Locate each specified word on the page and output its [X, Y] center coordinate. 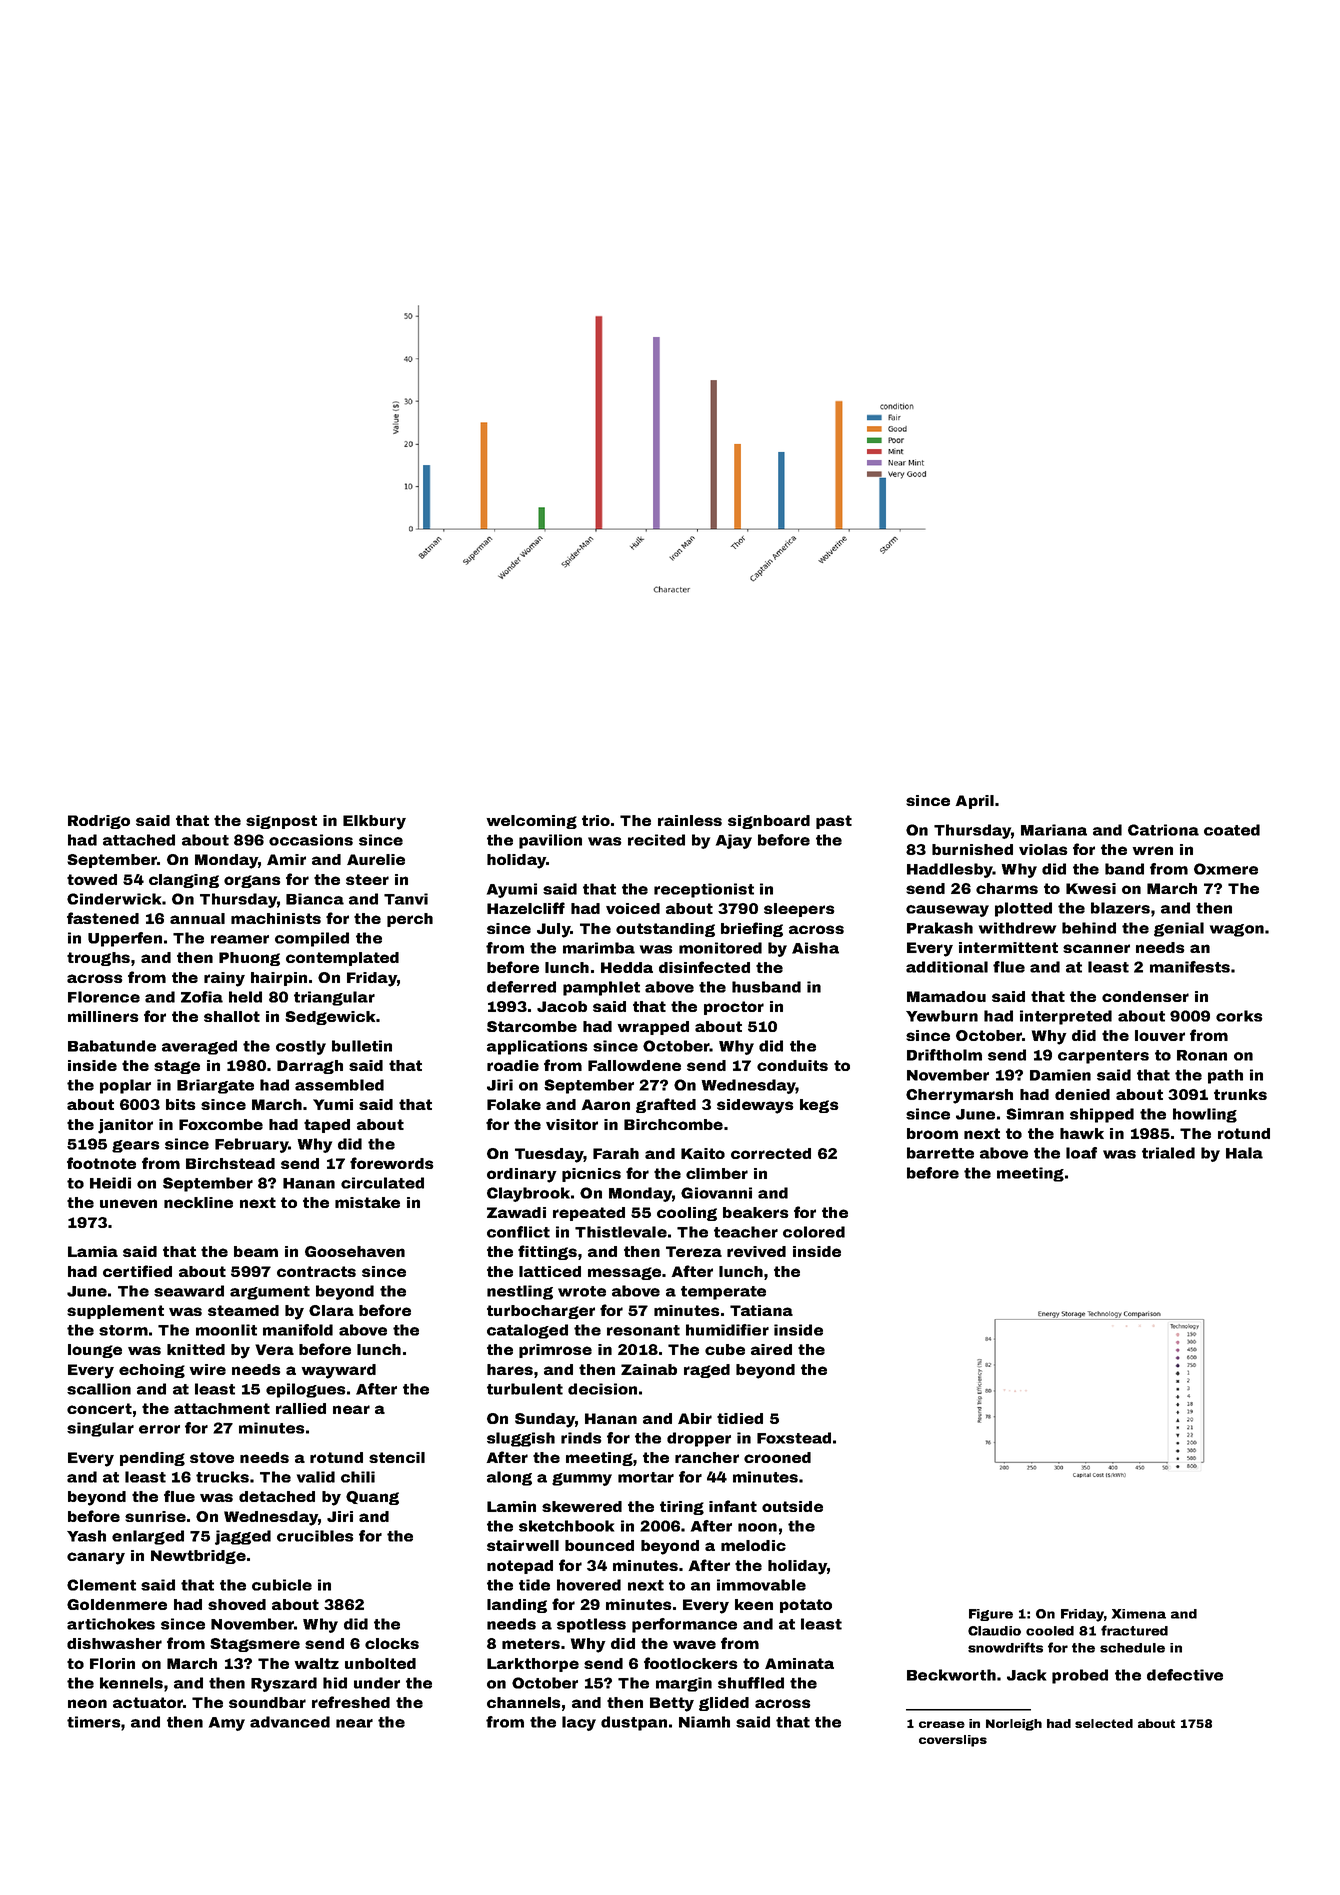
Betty [672, 1704]
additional [947, 967]
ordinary [522, 1175]
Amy [227, 1724]
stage [177, 1067]
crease [942, 1724]
